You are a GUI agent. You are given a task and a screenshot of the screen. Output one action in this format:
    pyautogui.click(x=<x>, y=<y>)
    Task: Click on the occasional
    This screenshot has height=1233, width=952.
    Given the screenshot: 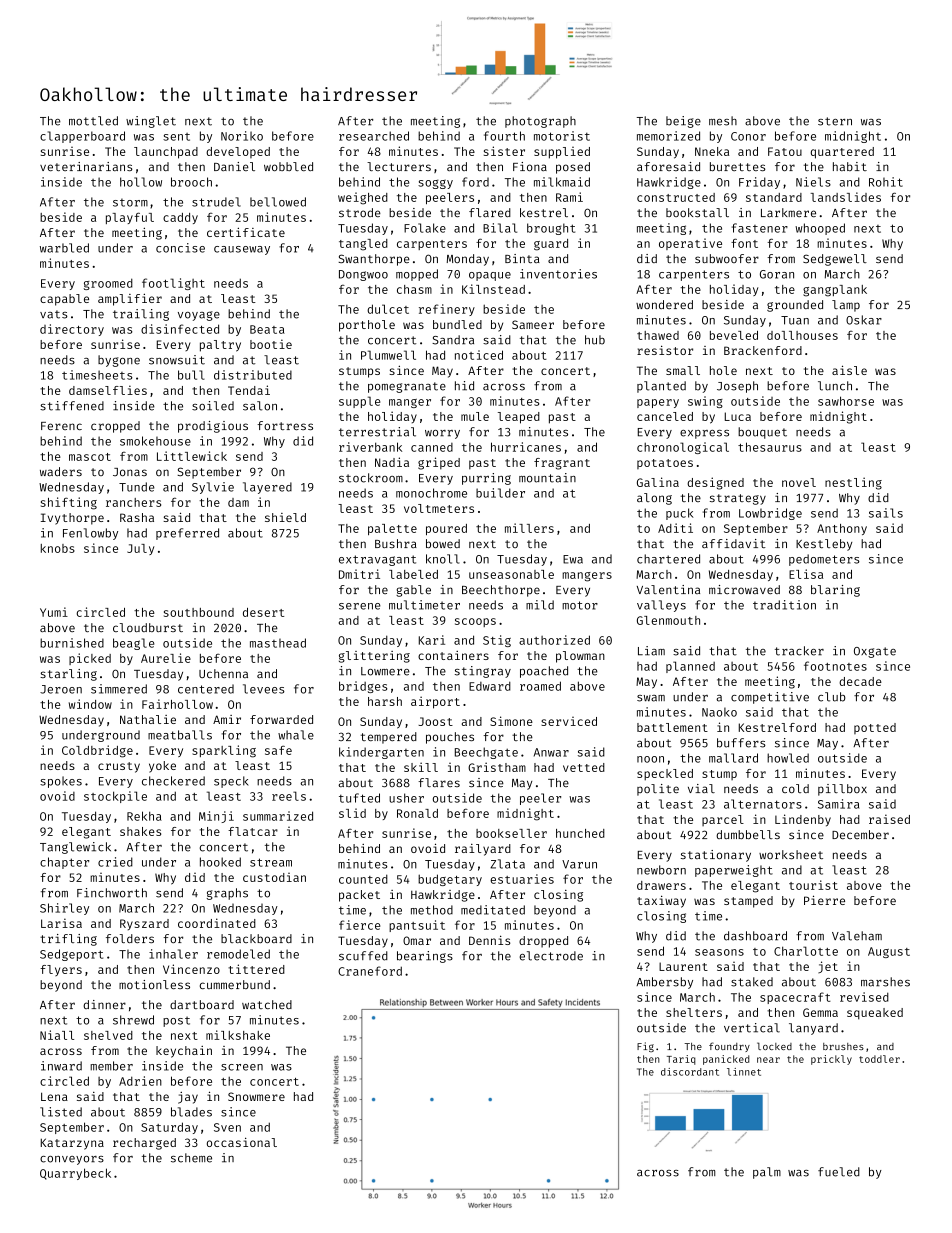 What is the action you would take?
    pyautogui.click(x=242, y=1142)
